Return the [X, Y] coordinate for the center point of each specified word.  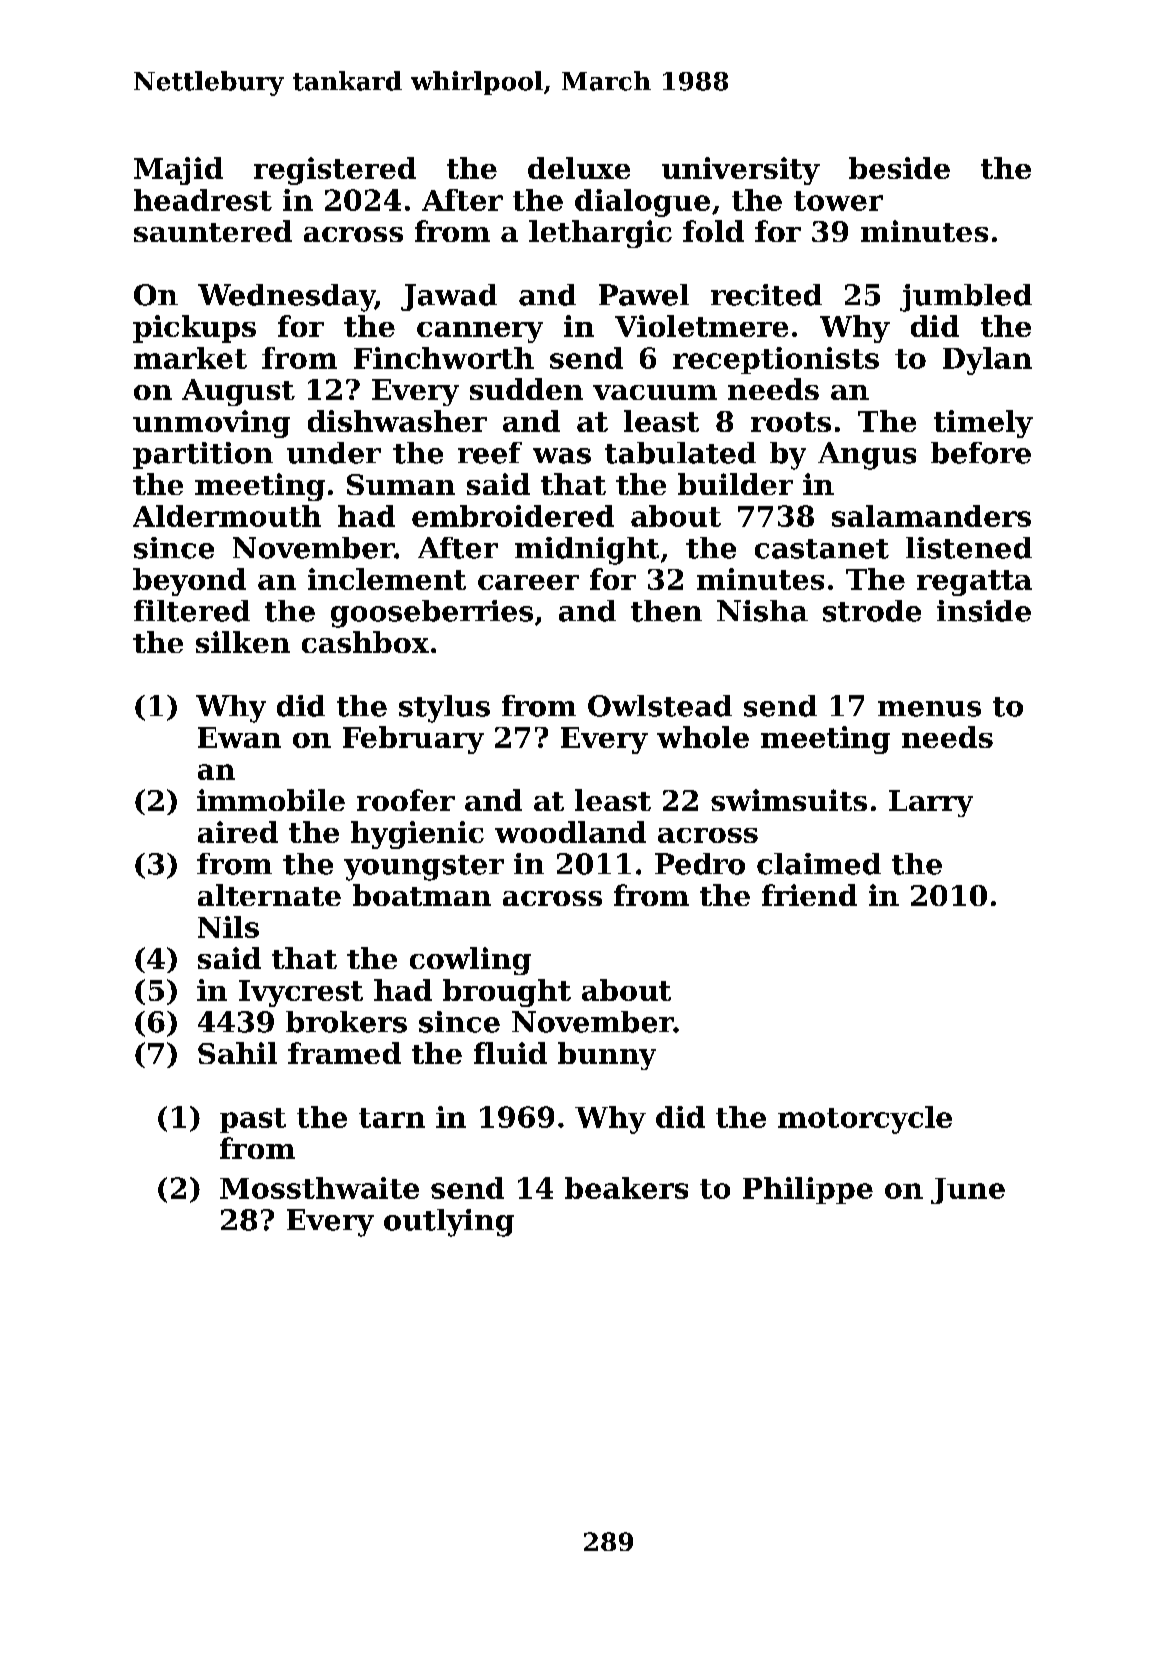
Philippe [808, 1190]
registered [335, 171]
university [741, 171]
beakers [626, 1188]
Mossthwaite [319, 1188]
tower [838, 201]
